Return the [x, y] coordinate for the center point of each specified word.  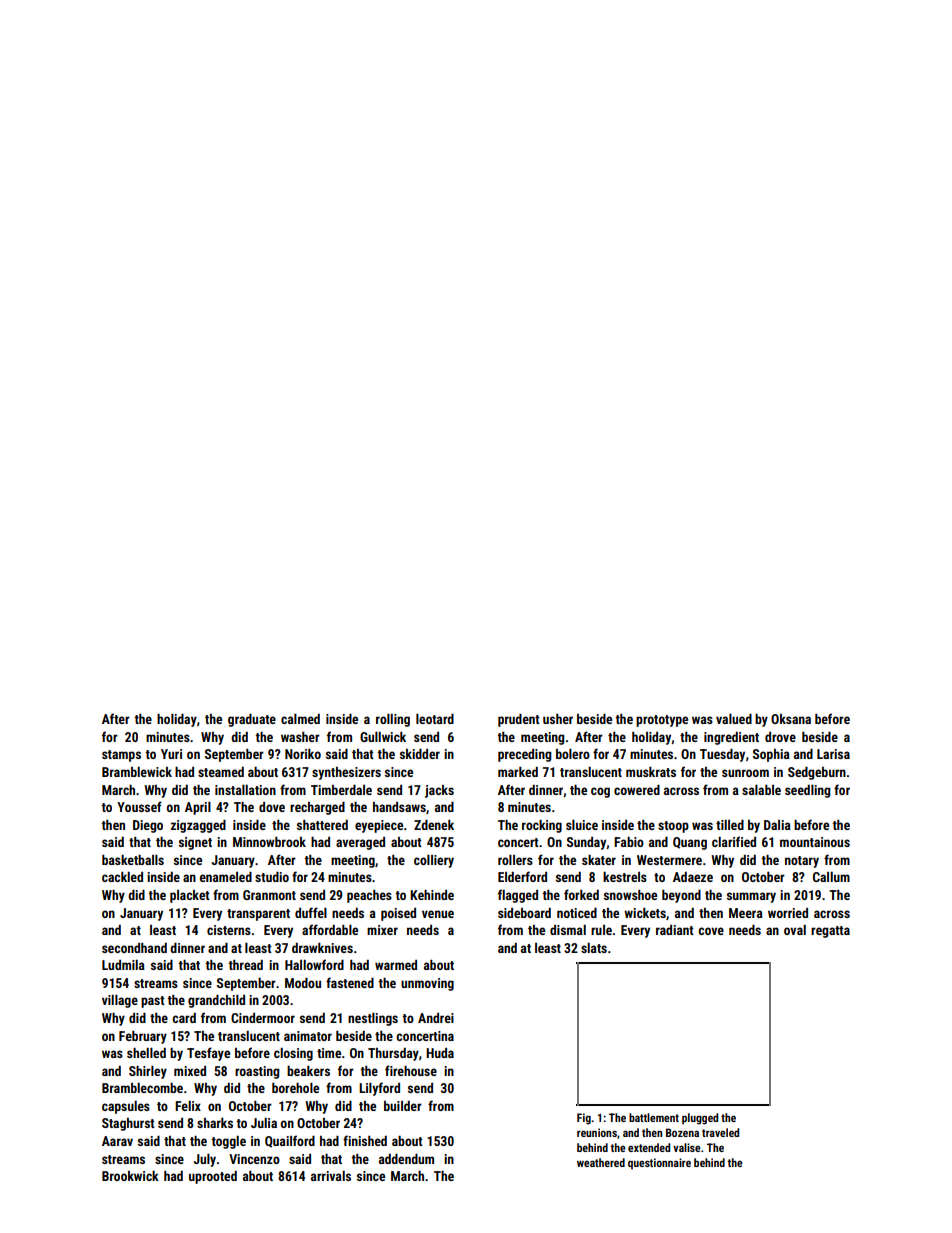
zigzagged [198, 826]
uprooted [213, 1177]
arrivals [331, 1176]
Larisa [833, 754]
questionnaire [659, 1164]
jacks [439, 791]
